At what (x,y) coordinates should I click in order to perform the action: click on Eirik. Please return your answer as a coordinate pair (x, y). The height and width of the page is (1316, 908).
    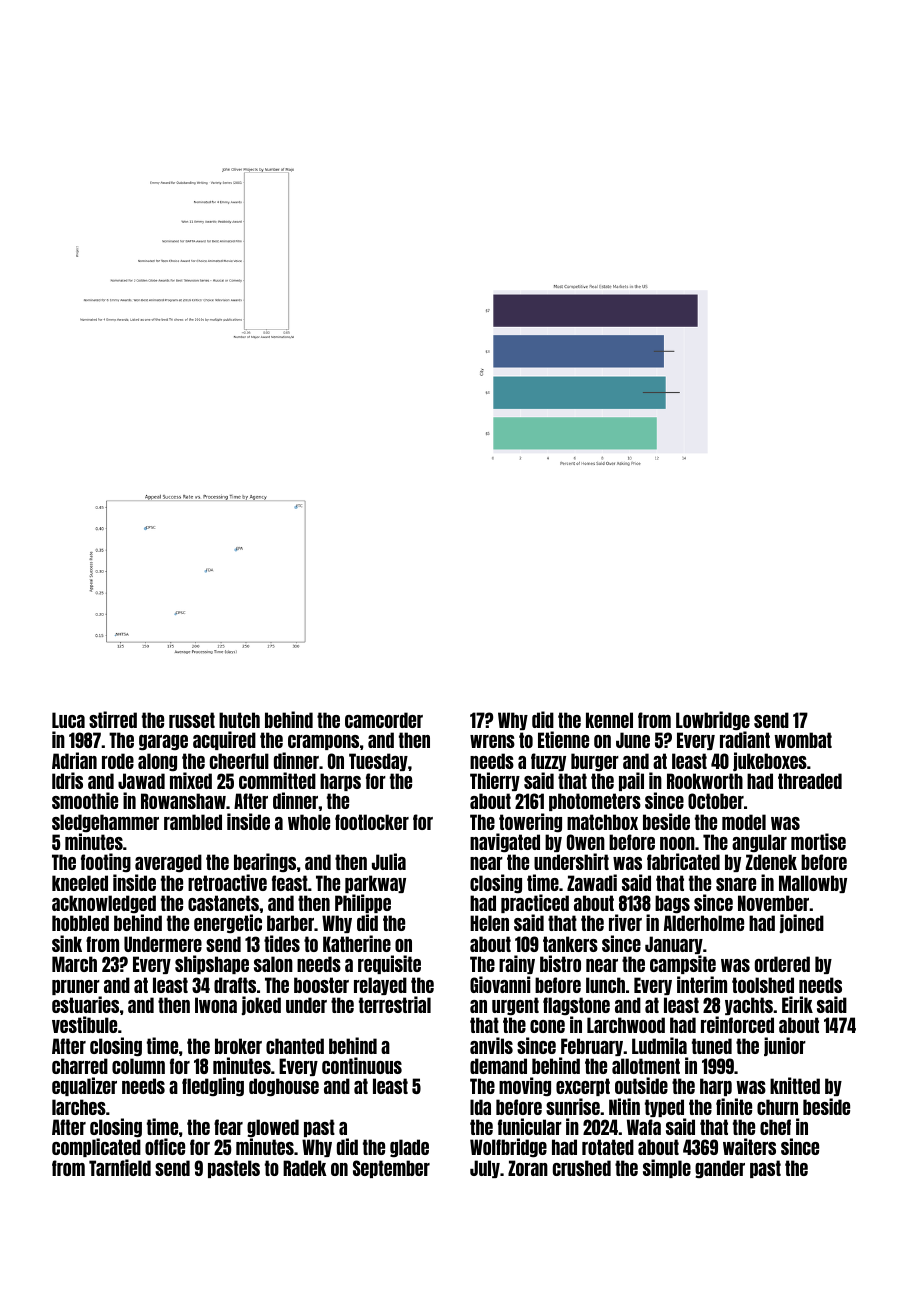
    Looking at the image, I should click on (797, 1004).
